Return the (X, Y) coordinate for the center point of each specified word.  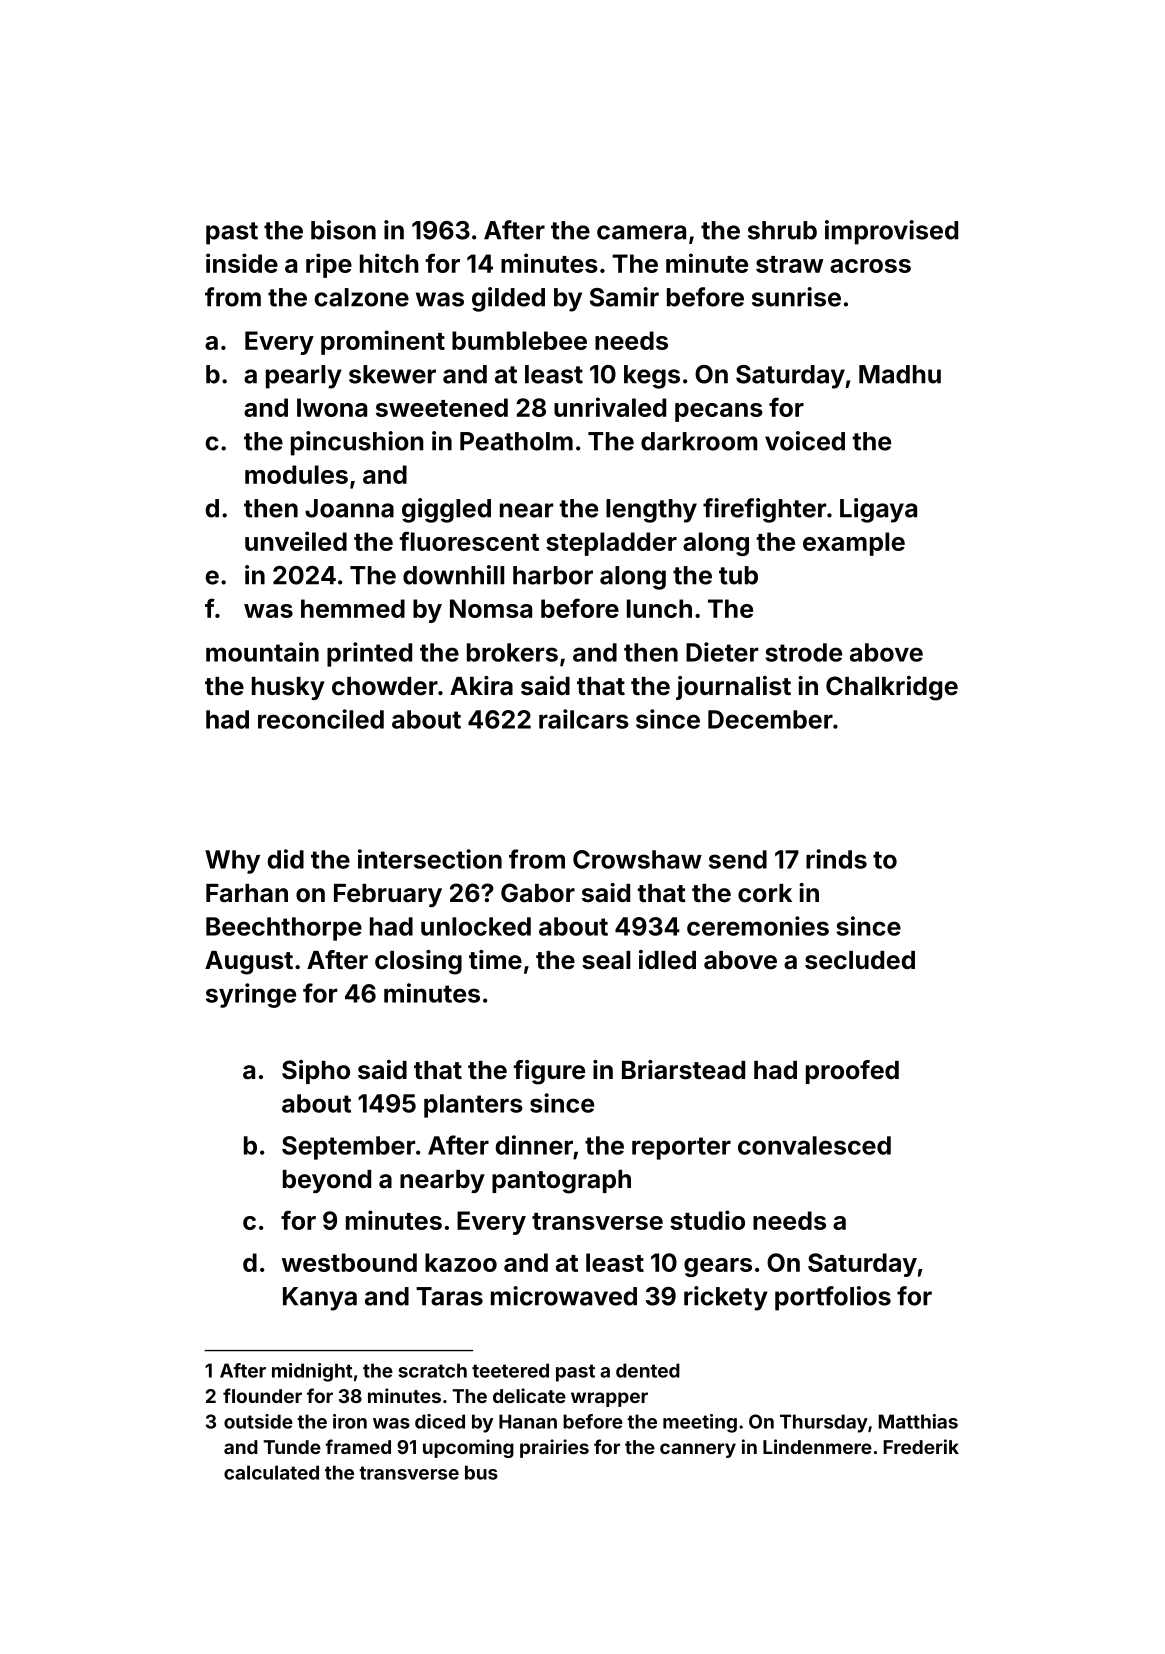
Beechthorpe (284, 929)
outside (258, 1421)
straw (789, 264)
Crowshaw (637, 859)
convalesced (814, 1145)
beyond (327, 1181)
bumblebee (519, 340)
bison (343, 230)
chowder (385, 686)
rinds (836, 859)
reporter (681, 1148)
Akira (481, 685)
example (854, 544)
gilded (508, 299)
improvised (891, 232)
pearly (304, 377)
